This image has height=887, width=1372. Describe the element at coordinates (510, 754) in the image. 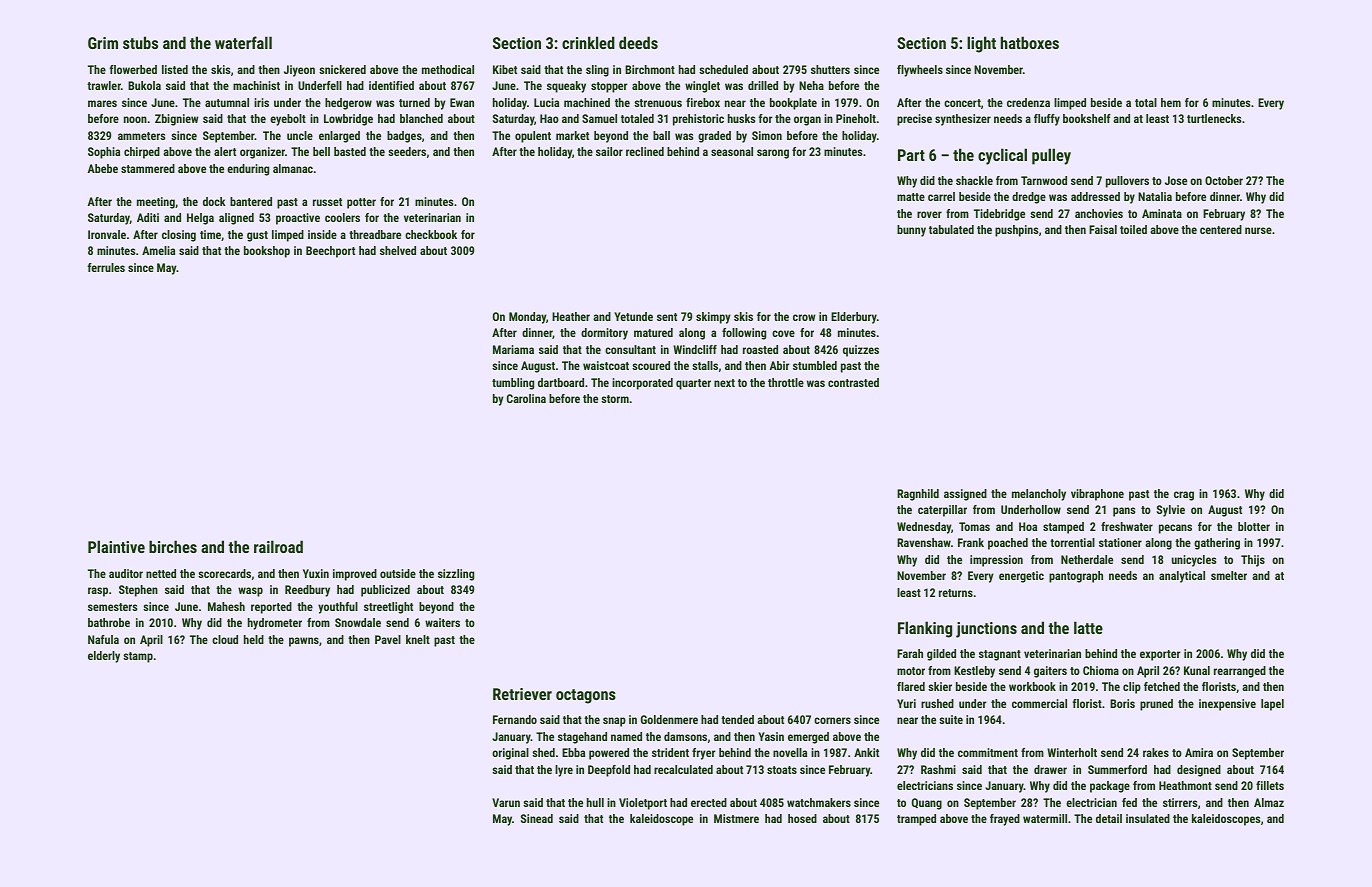

I see `original` at that location.
